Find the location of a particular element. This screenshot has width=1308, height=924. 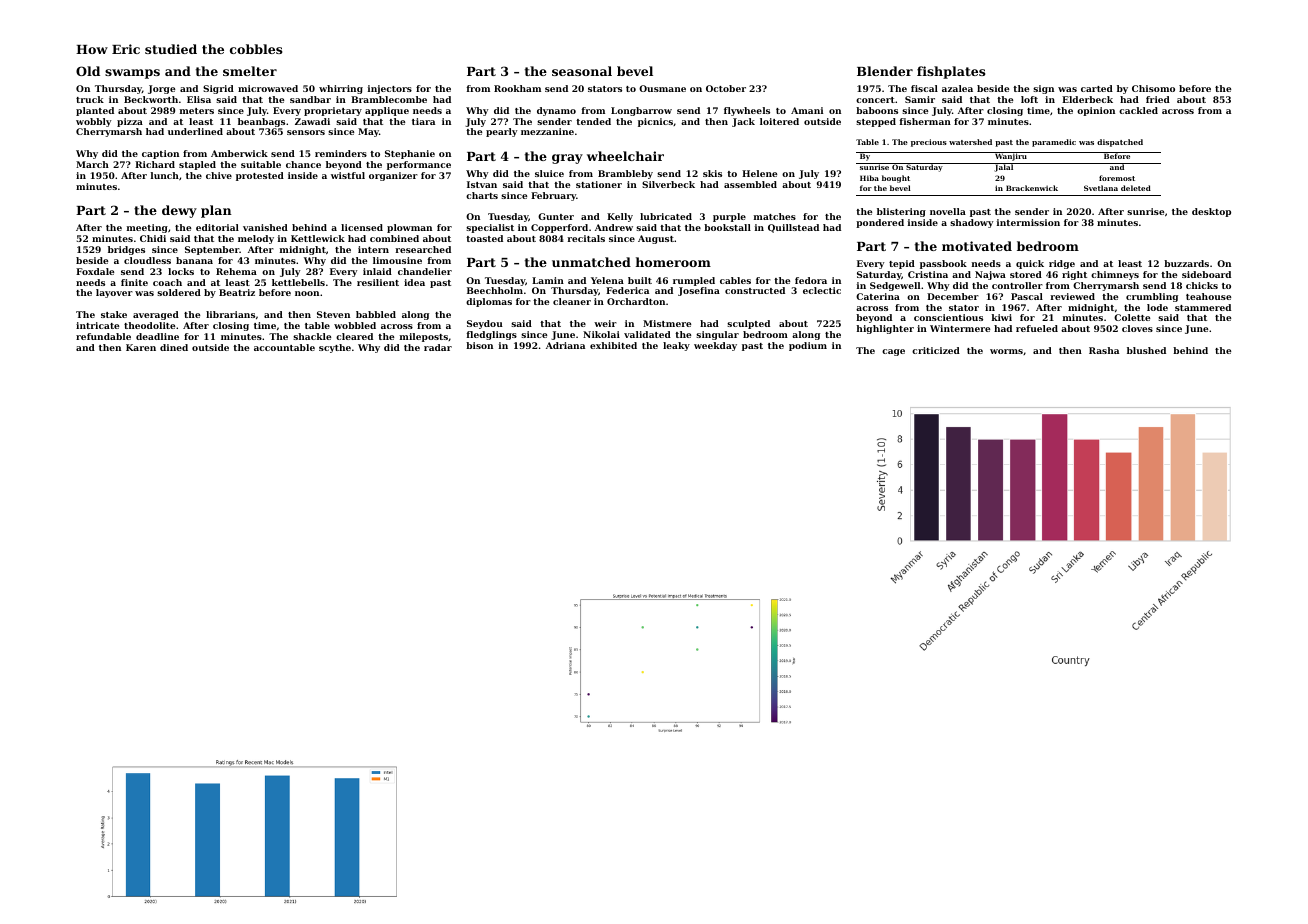

theodolite is located at coordinates (149, 325).
